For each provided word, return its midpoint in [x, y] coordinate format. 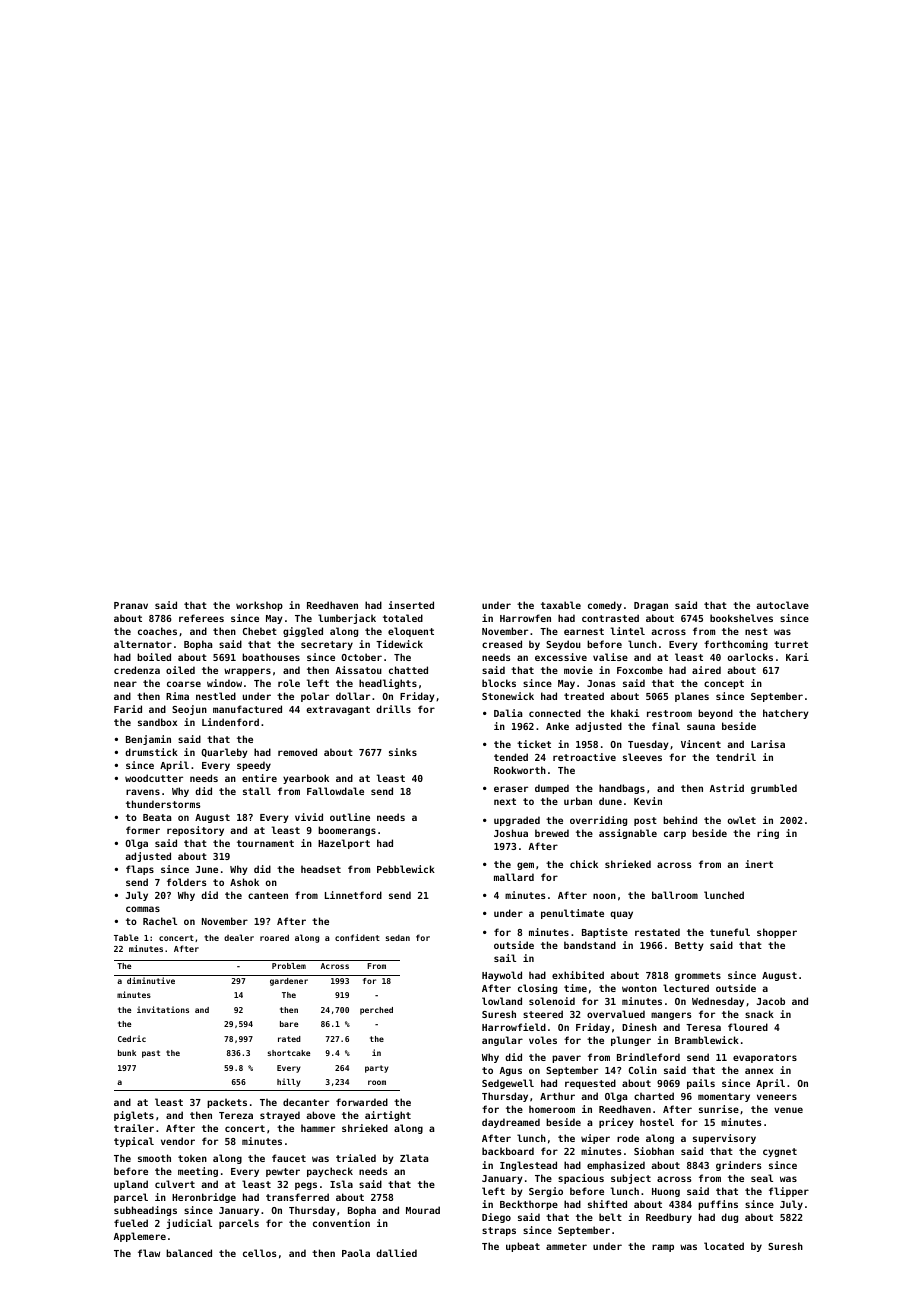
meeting [198, 1172]
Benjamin [148, 740]
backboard [508, 1151]
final [666, 726]
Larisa [768, 744]
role [289, 683]
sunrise [719, 1109]
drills [393, 709]
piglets [134, 1116]
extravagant [338, 710]
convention [341, 1223]
